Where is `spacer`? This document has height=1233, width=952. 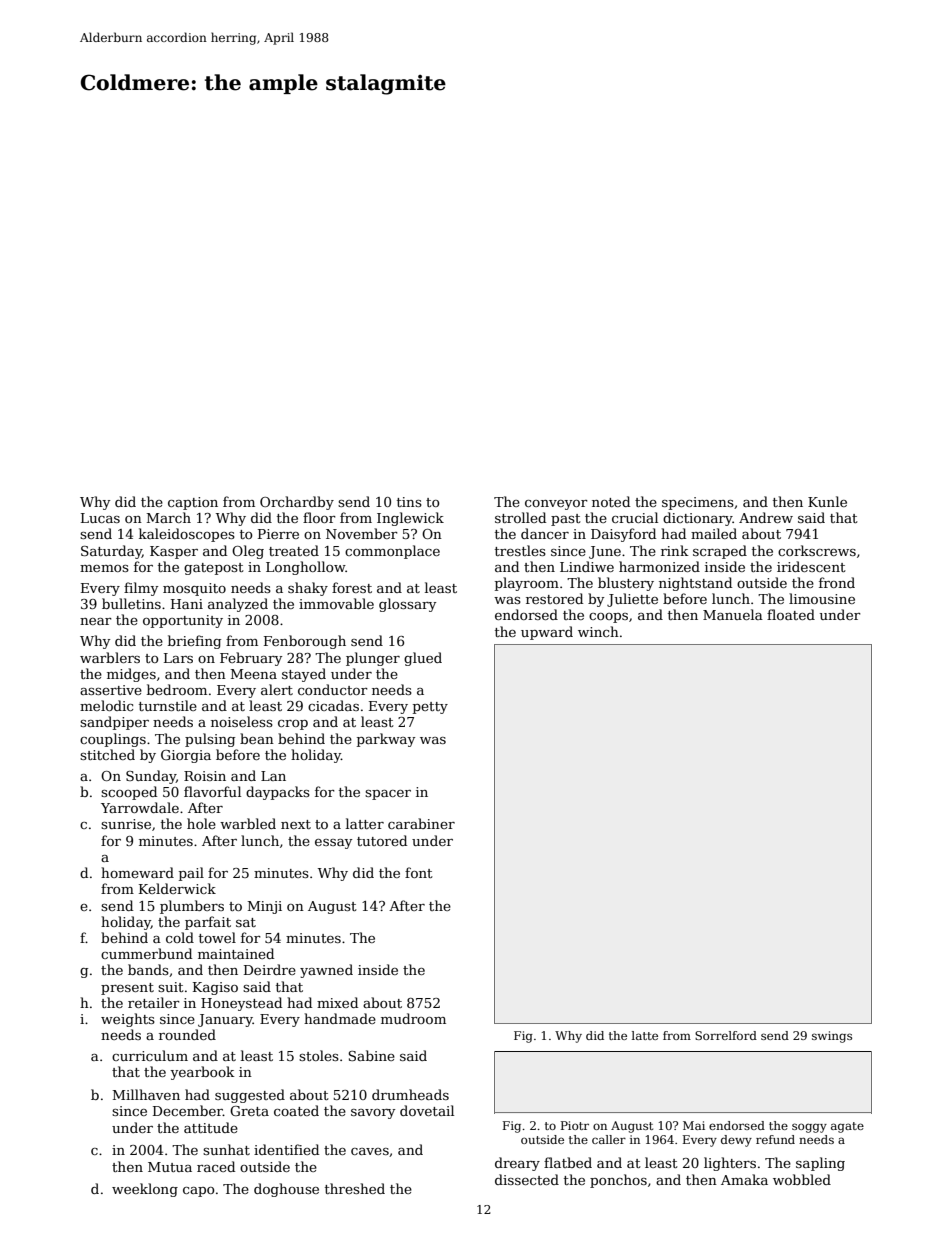 spacer is located at coordinates (388, 795).
